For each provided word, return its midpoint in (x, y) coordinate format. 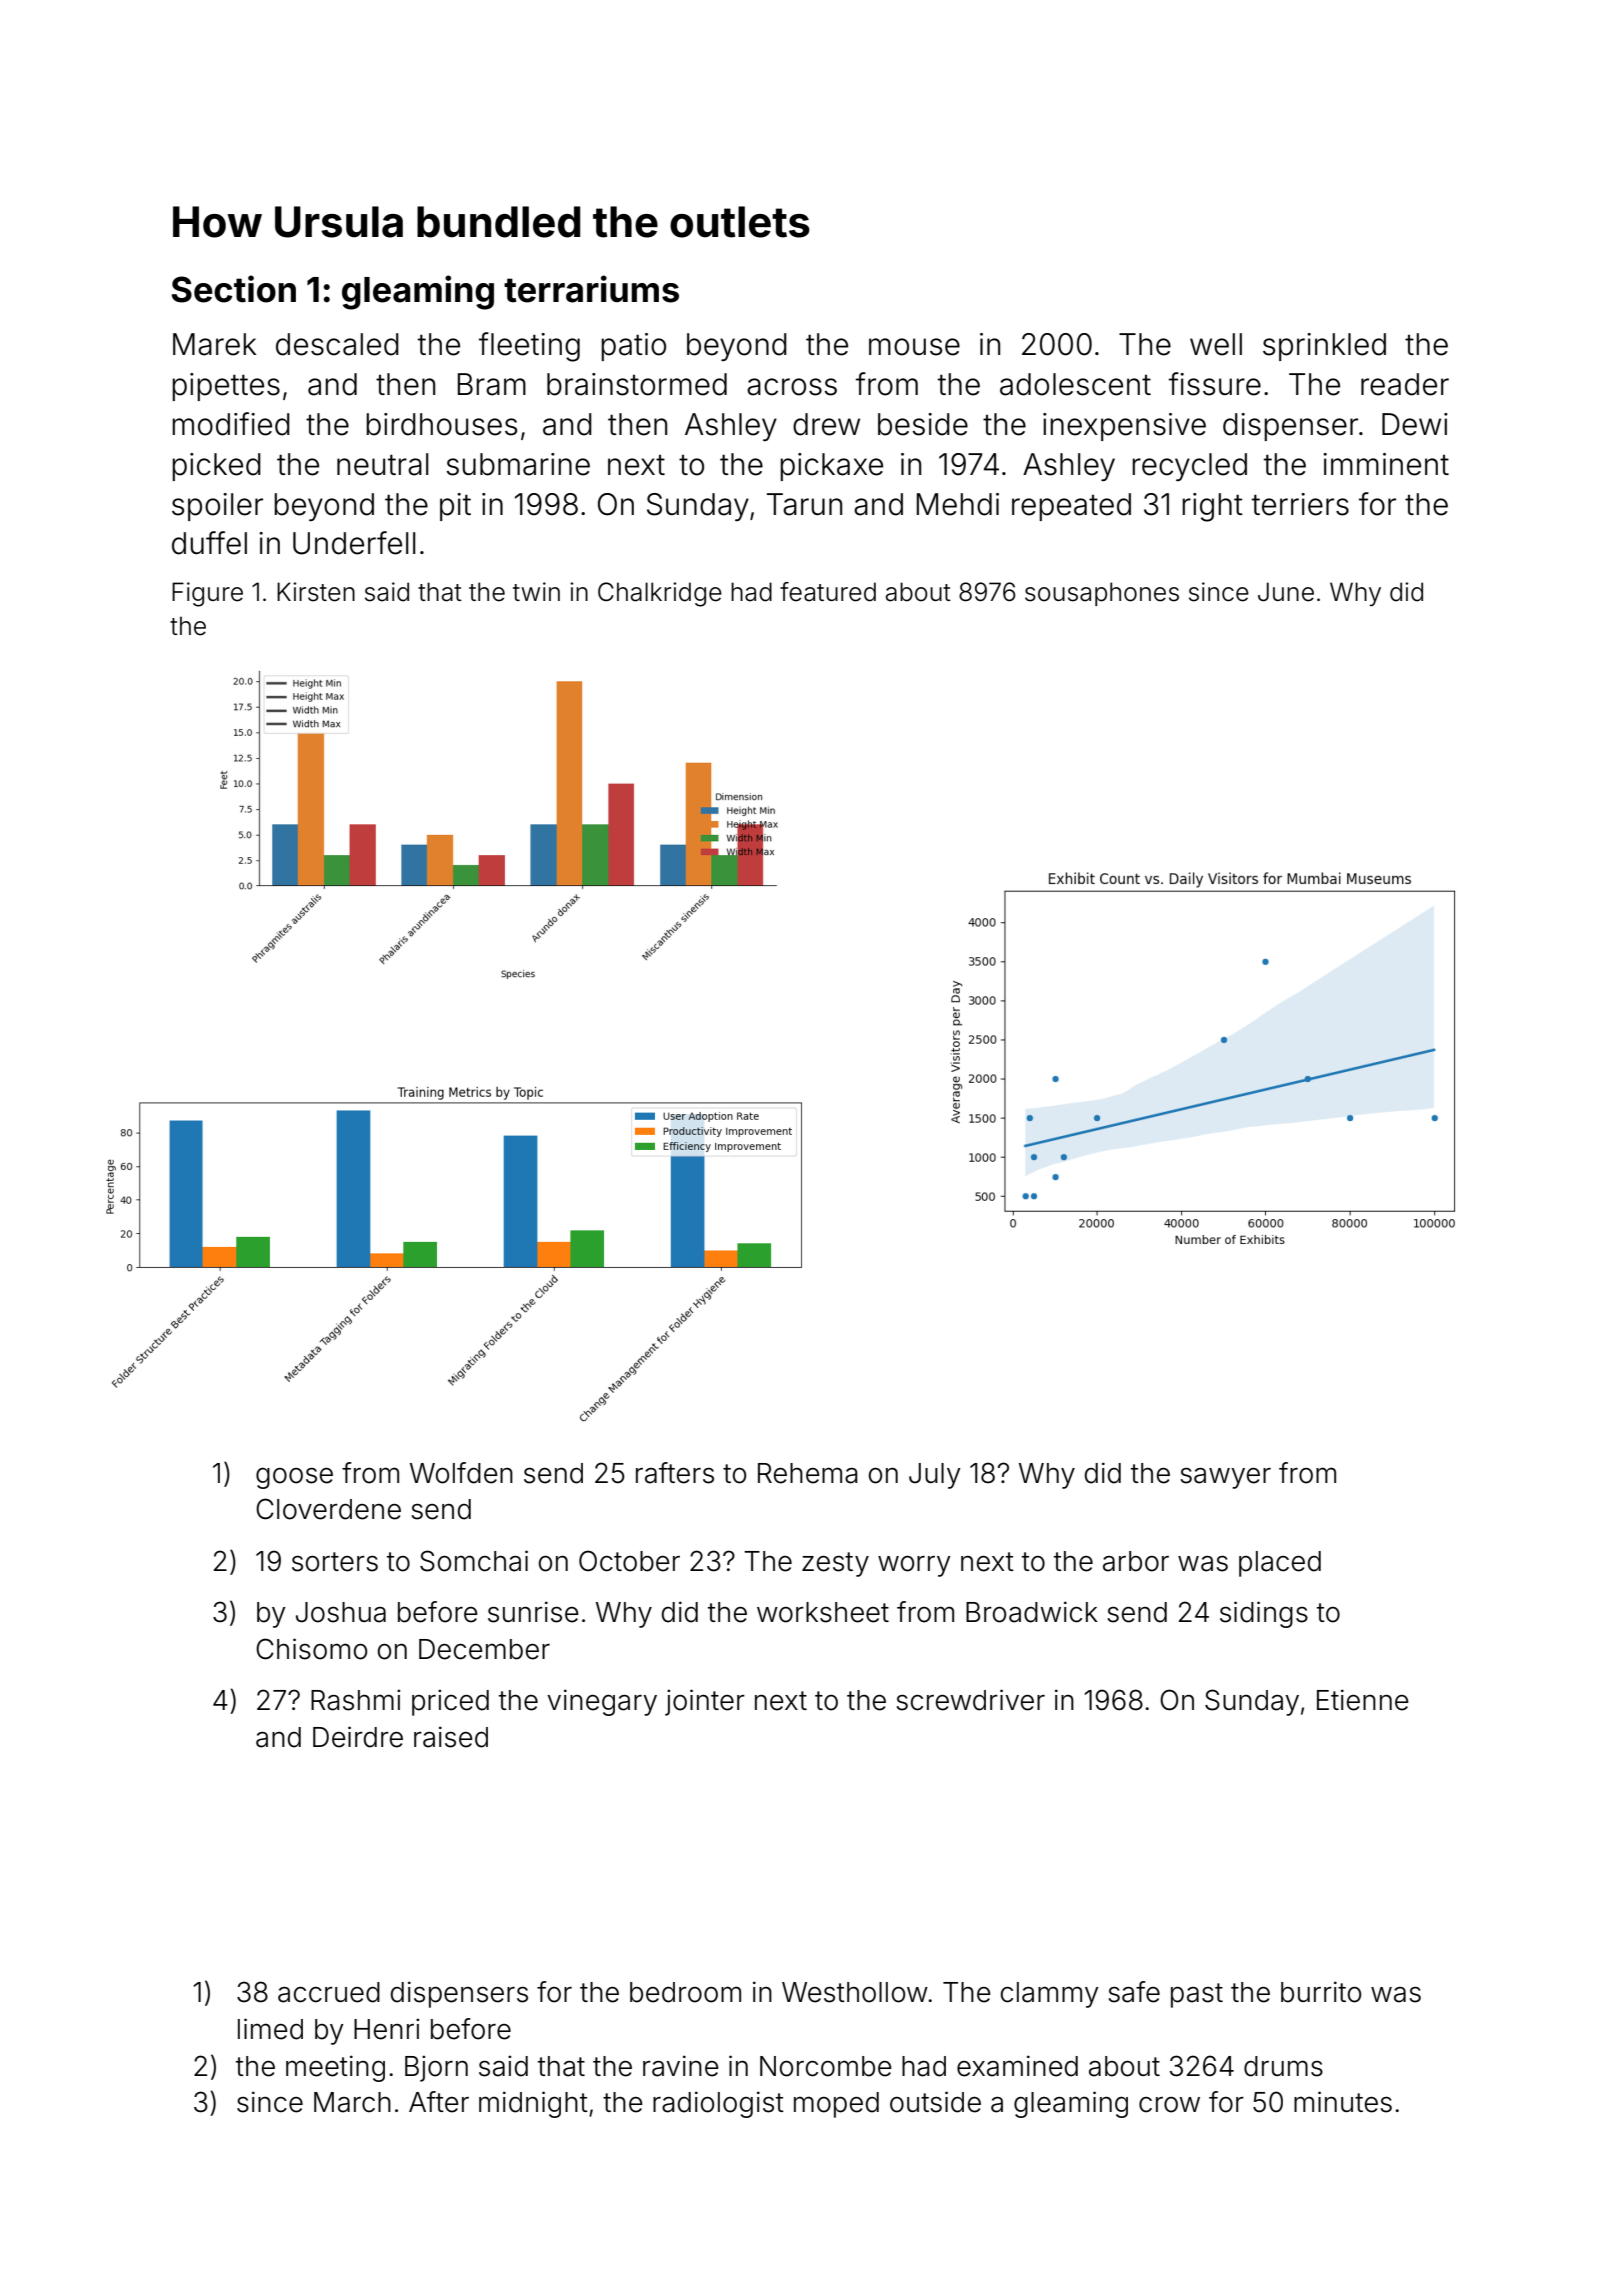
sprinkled (1324, 347)
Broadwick (1032, 1612)
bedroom (685, 1992)
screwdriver (970, 1700)
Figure (207, 594)
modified (231, 424)
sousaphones (1102, 594)
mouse (914, 347)
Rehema (808, 1473)
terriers (1300, 504)
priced (450, 1702)
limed (270, 2029)
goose (294, 1478)
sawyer (1225, 1478)
